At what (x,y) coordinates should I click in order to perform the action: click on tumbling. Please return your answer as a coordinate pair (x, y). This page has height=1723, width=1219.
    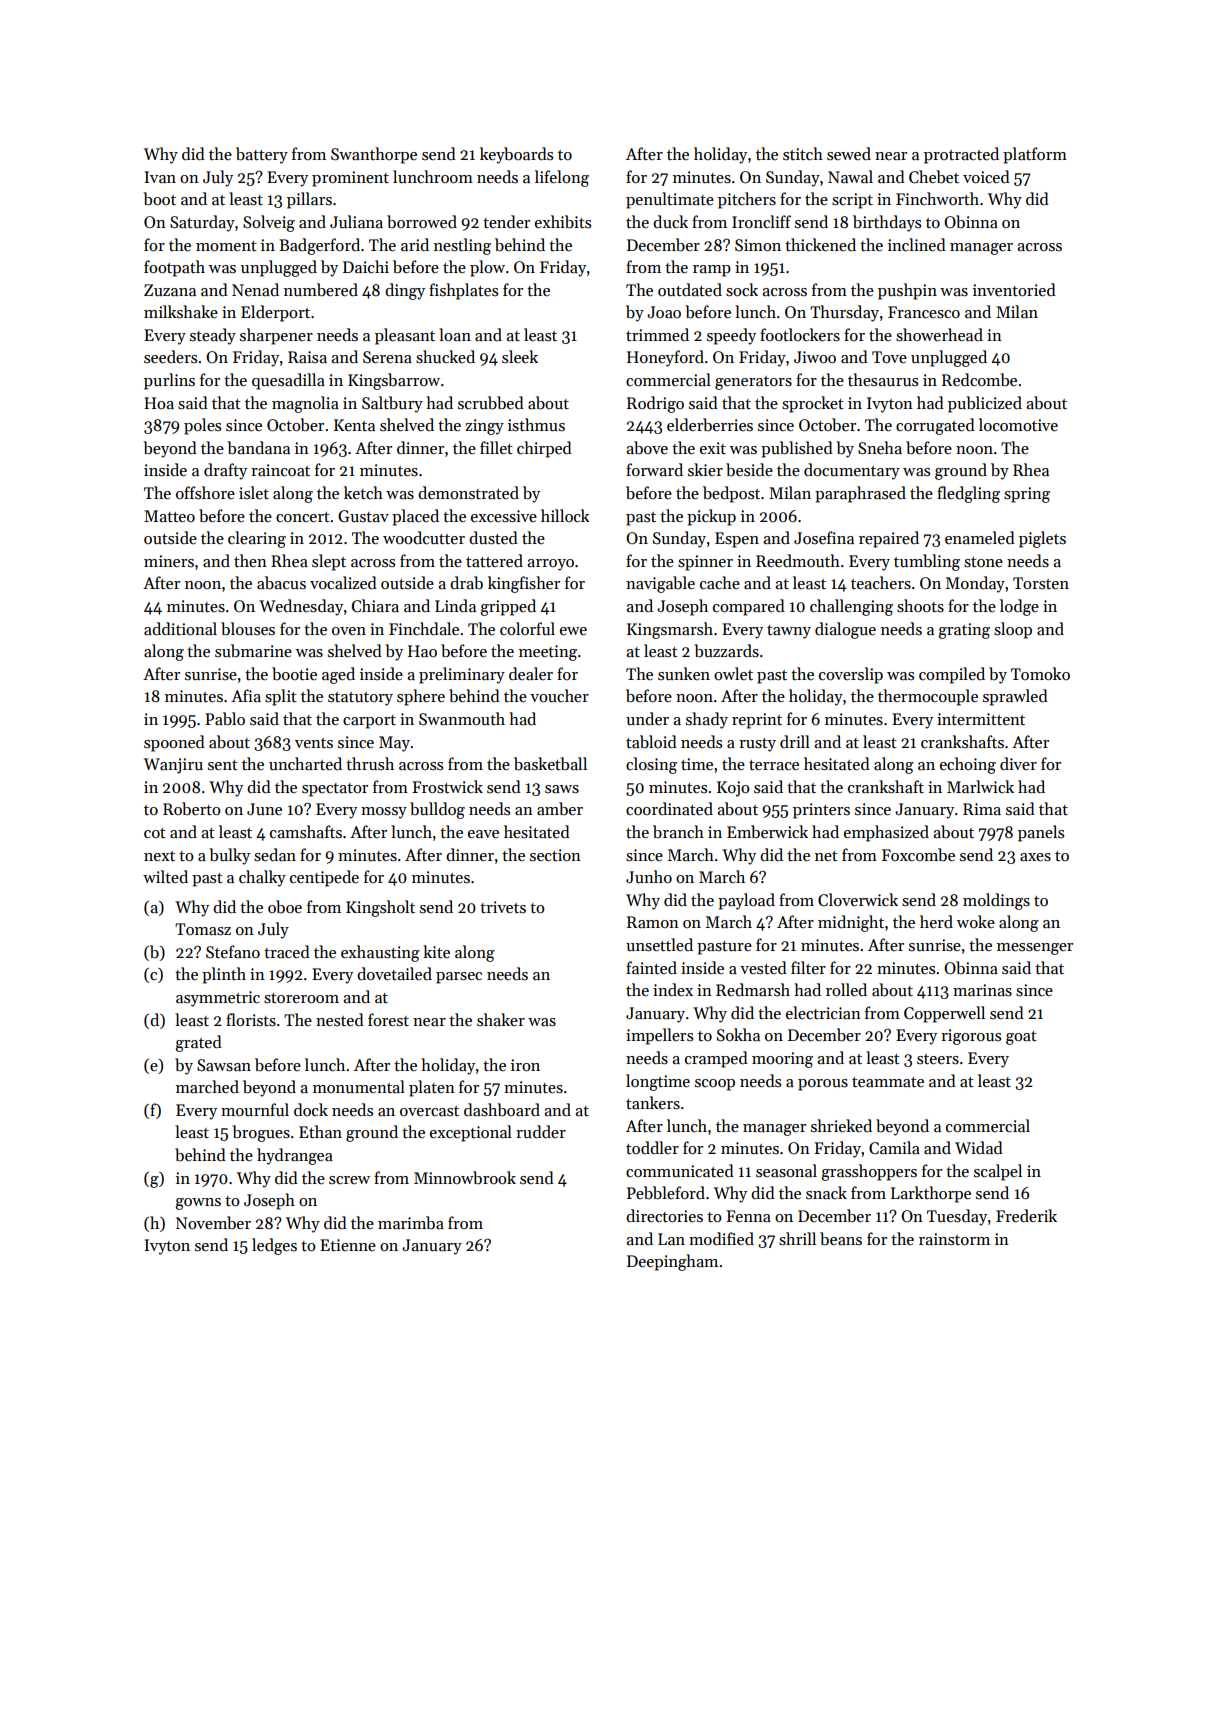
    Looking at the image, I should click on (927, 562).
